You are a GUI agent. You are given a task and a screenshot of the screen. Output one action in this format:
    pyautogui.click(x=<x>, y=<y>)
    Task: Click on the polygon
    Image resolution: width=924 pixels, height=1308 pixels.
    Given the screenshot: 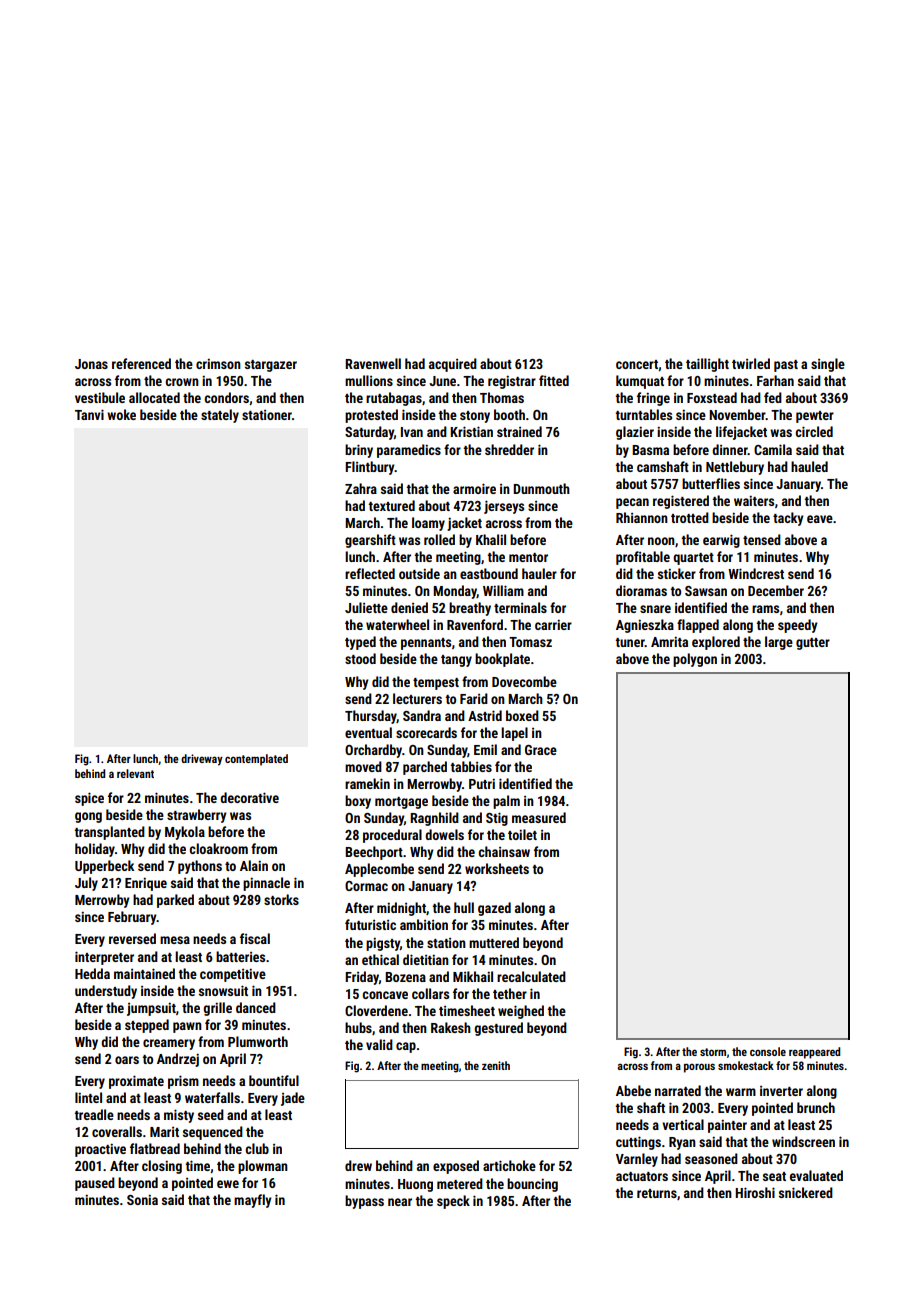 What is the action you would take?
    pyautogui.click(x=695, y=660)
